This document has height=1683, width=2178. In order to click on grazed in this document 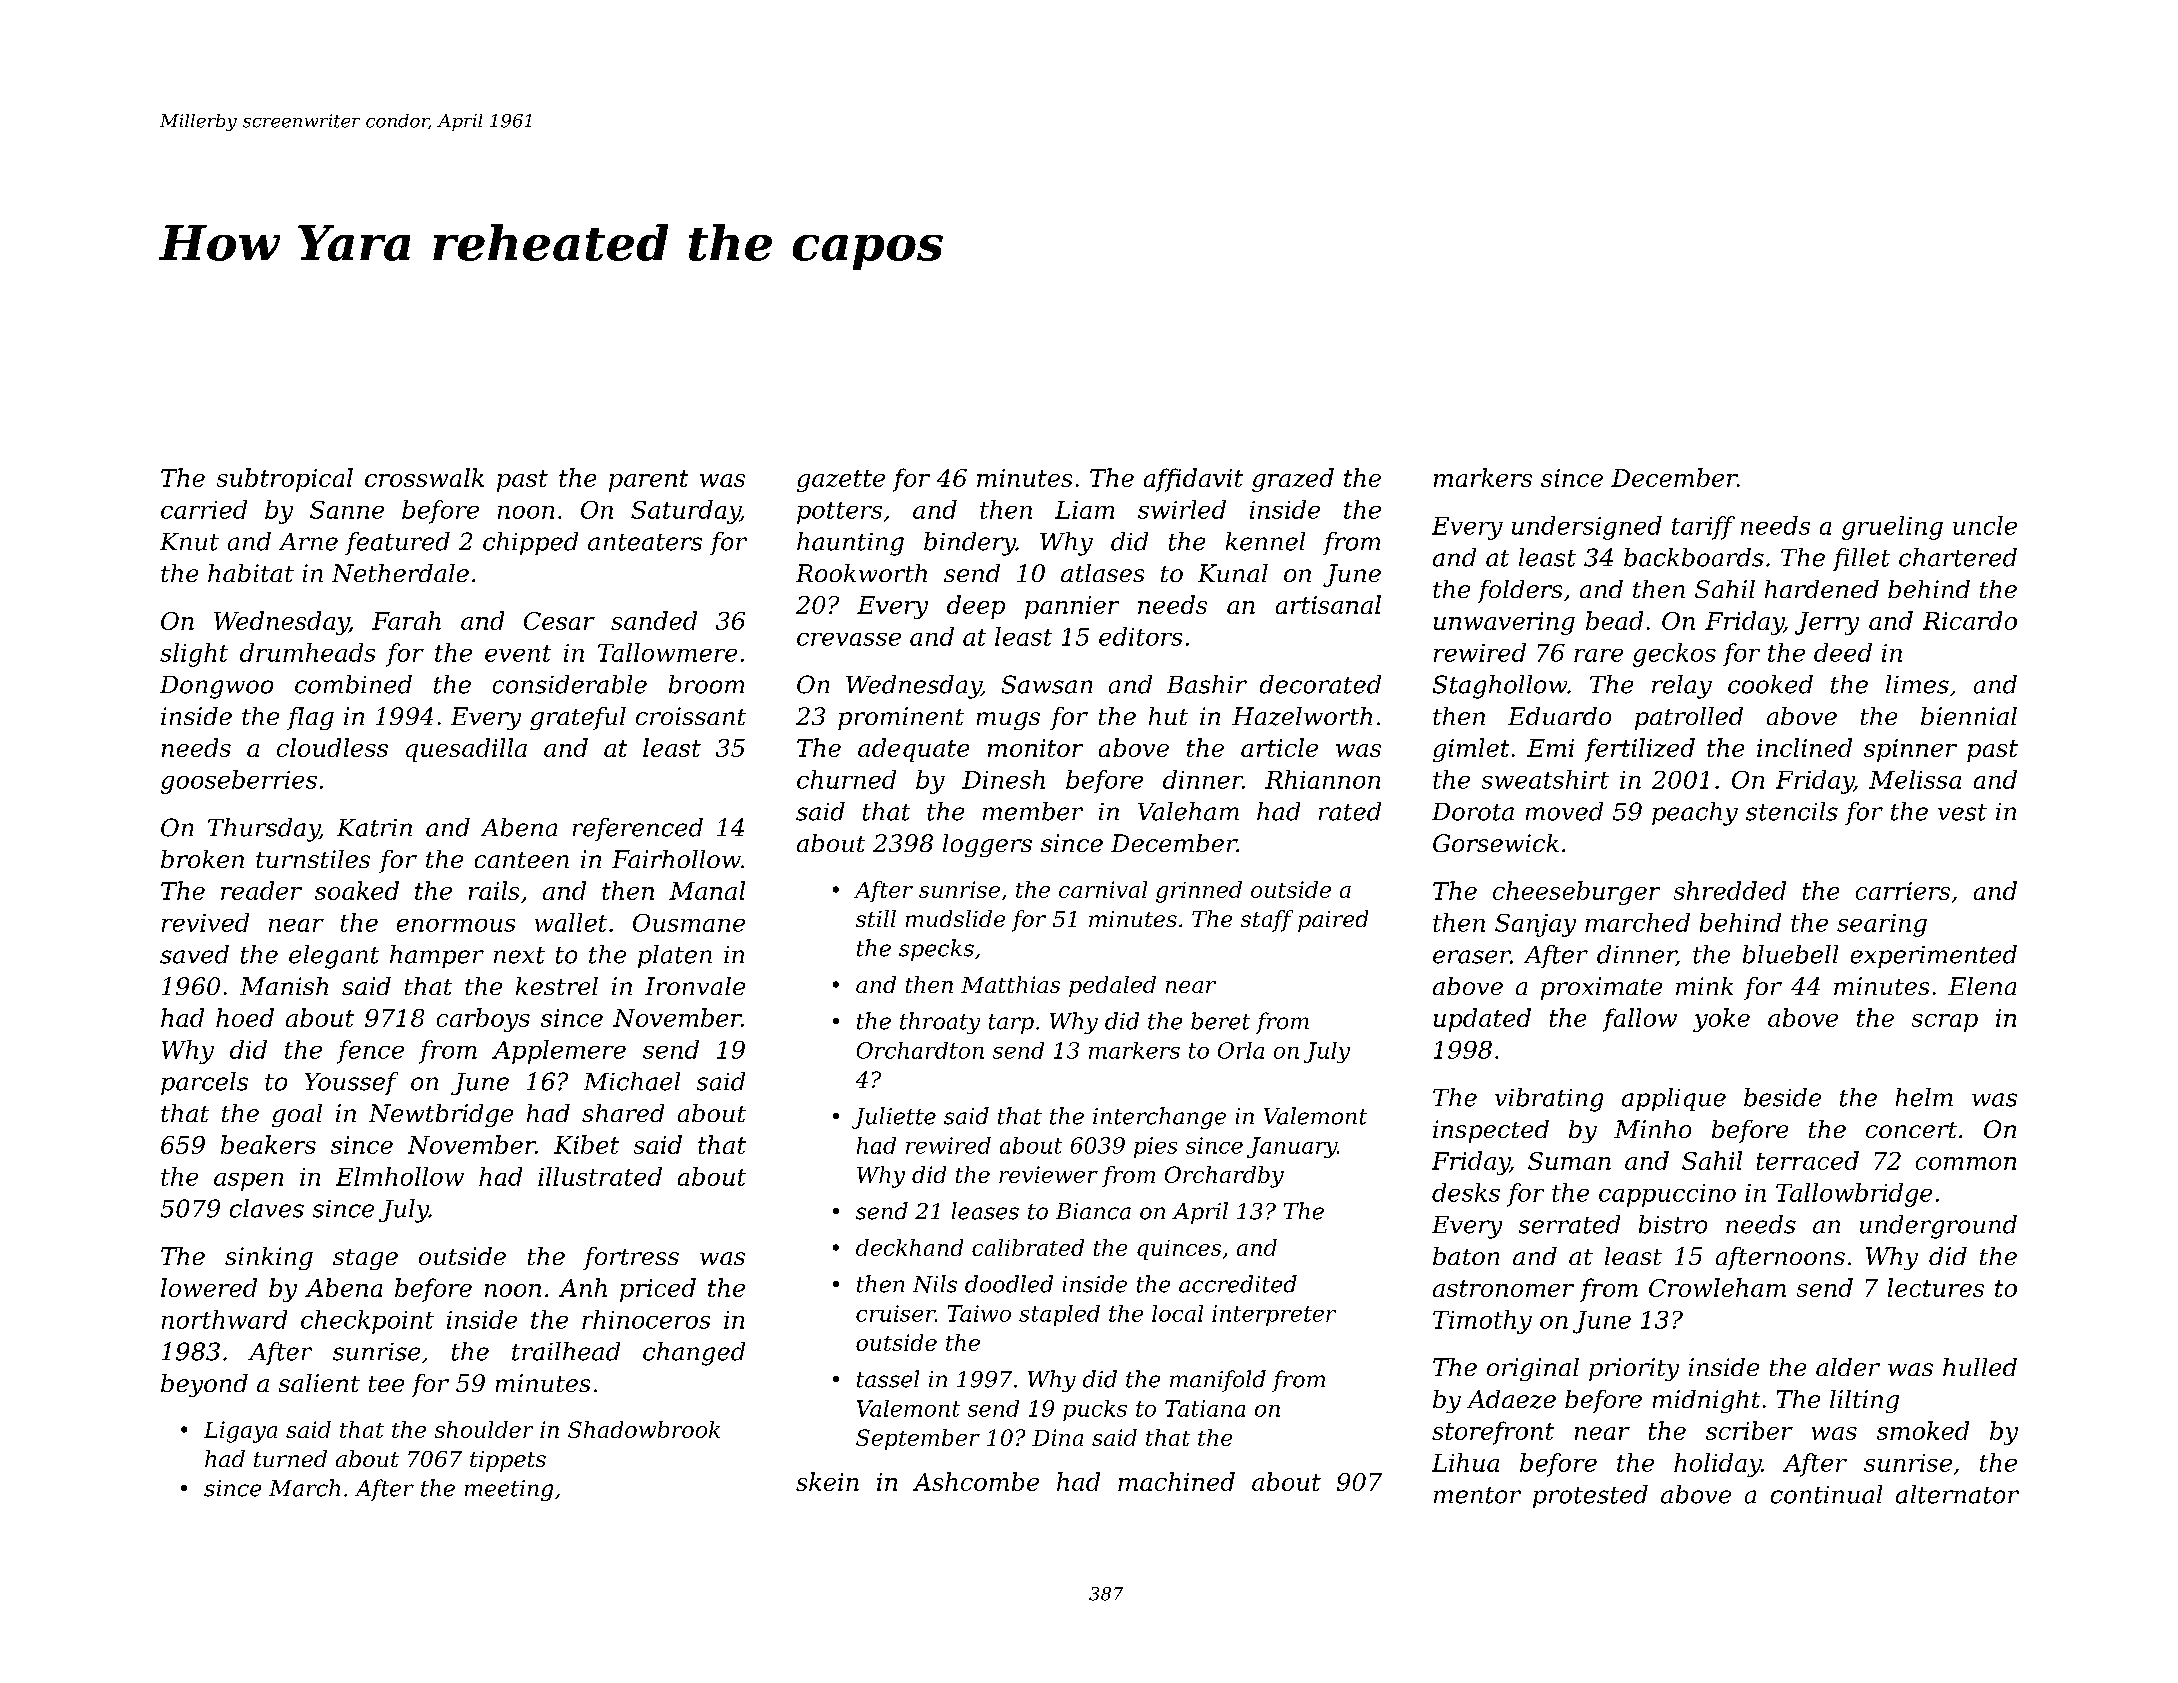, I will do `click(1293, 480)`.
